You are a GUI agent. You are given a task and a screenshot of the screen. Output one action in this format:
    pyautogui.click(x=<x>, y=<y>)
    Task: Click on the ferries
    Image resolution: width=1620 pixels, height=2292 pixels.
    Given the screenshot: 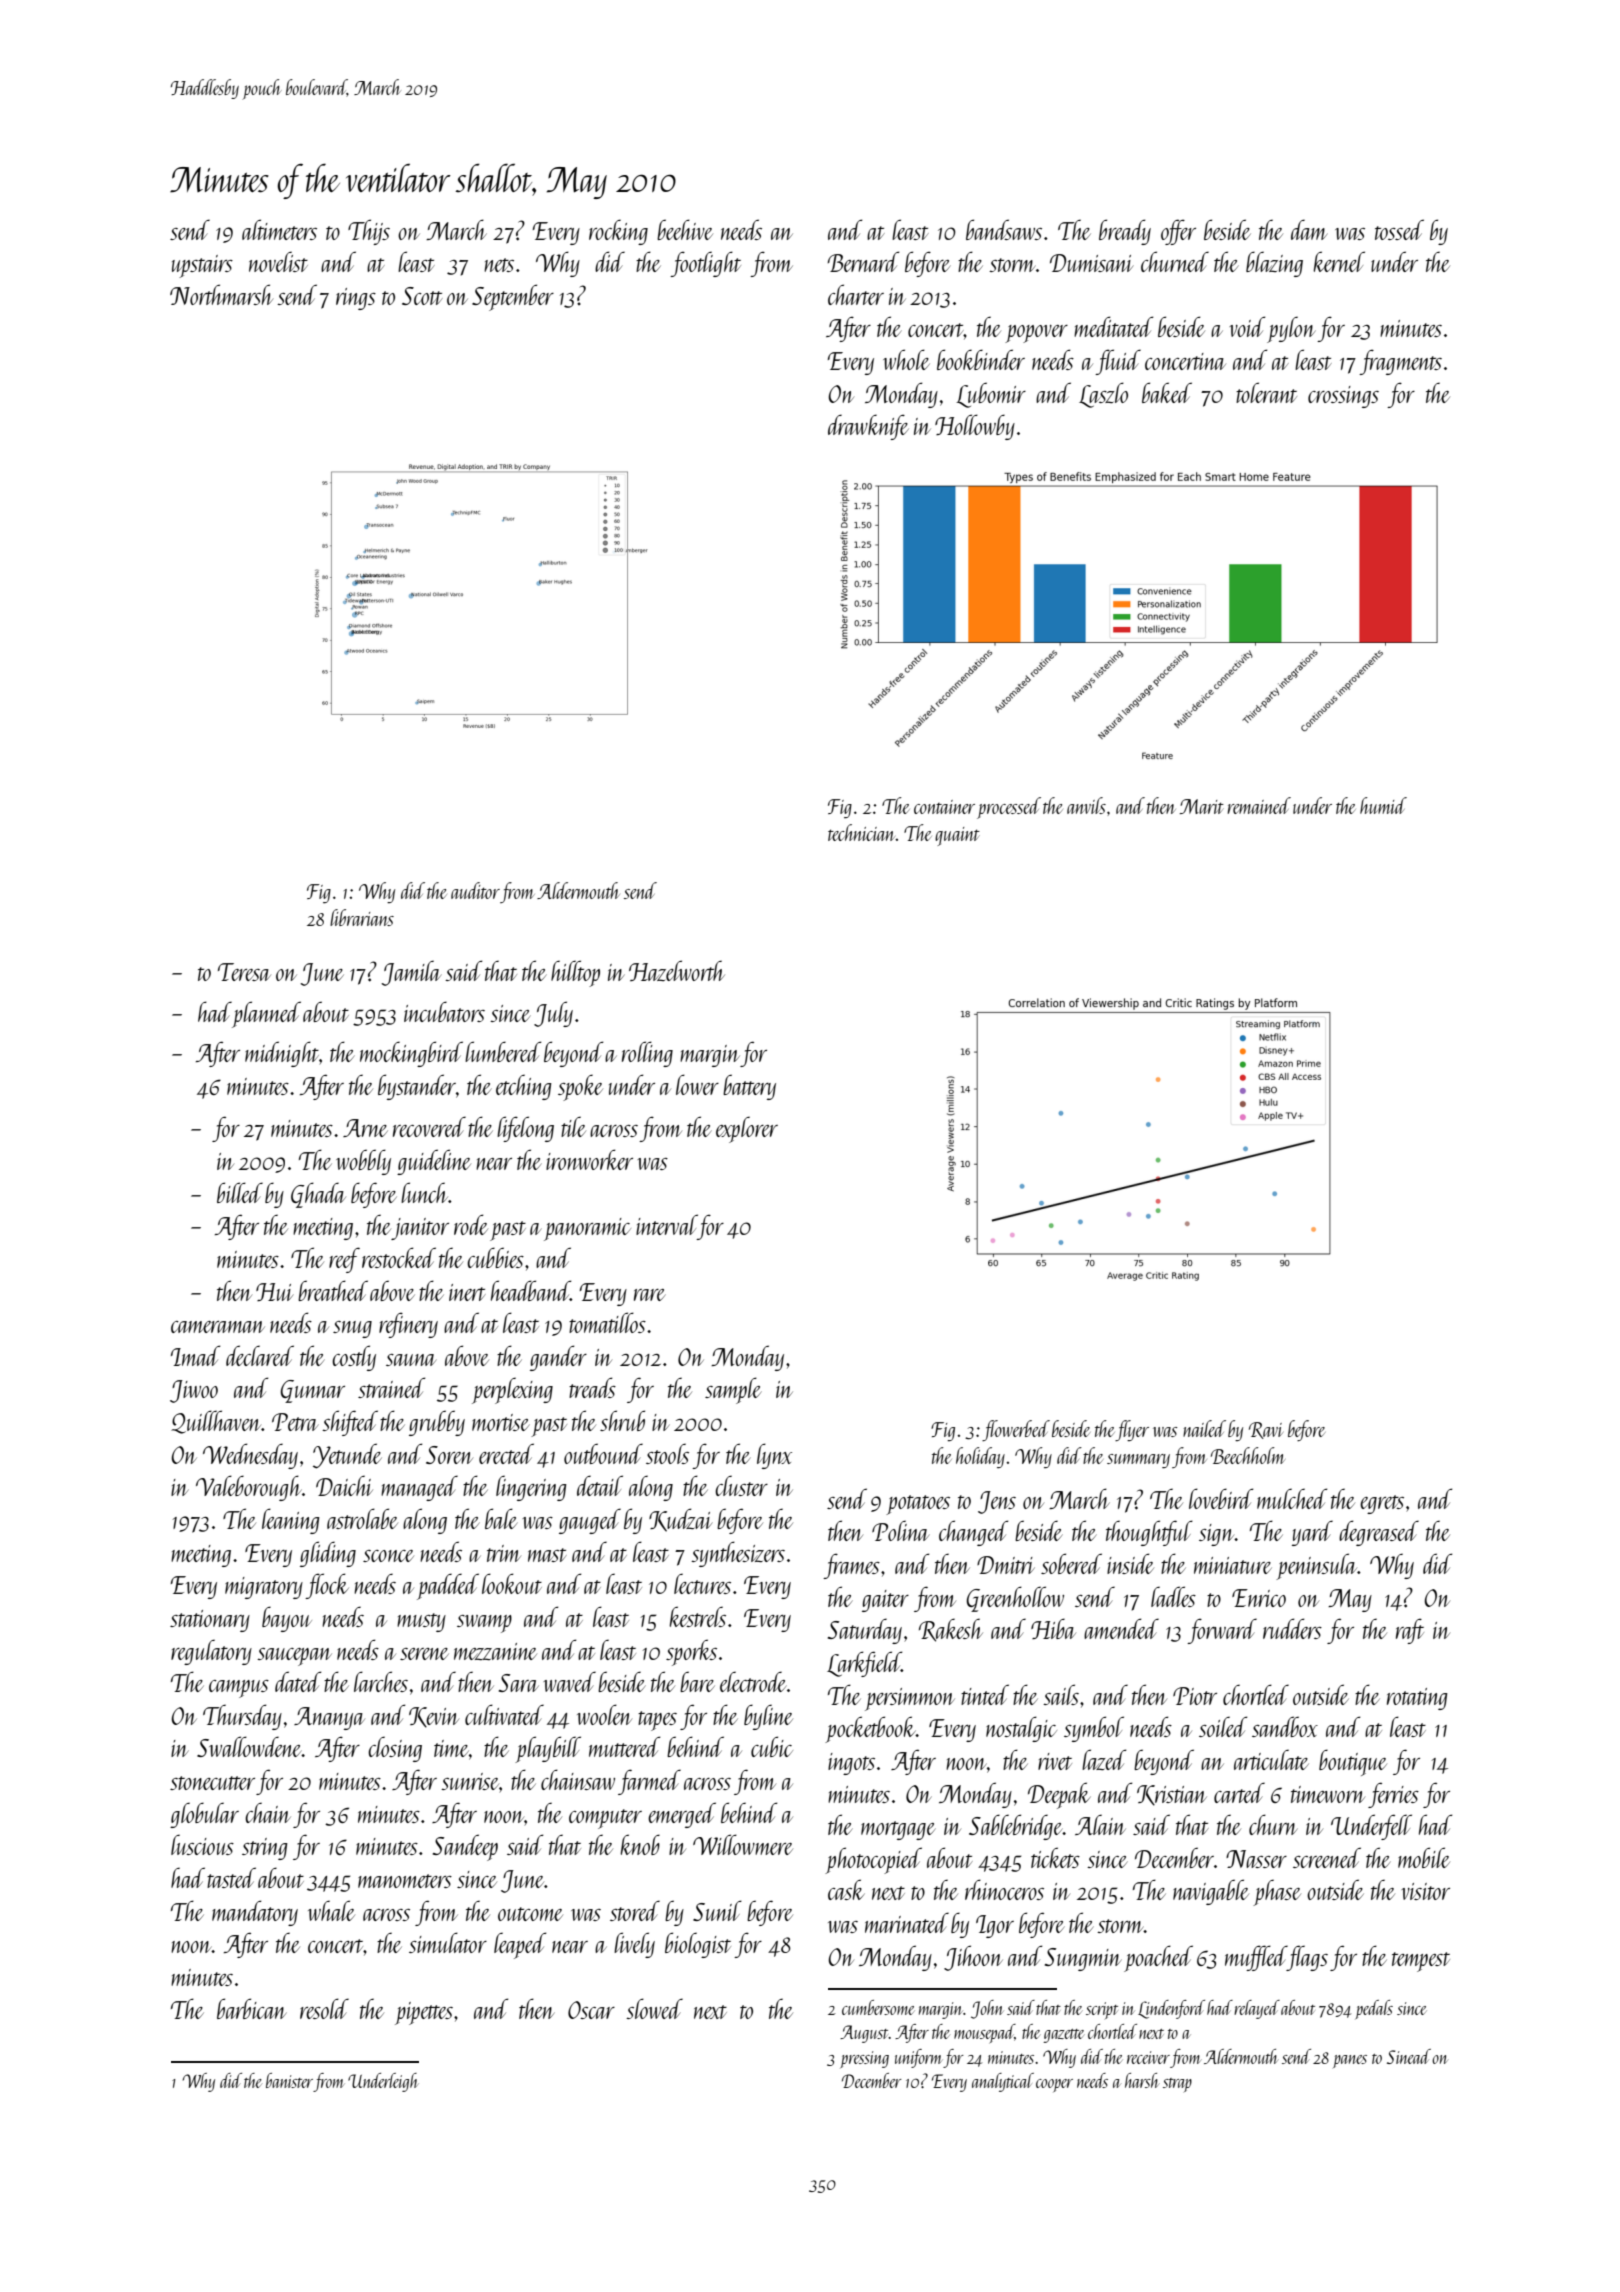 What is the action you would take?
    pyautogui.click(x=1393, y=1795)
